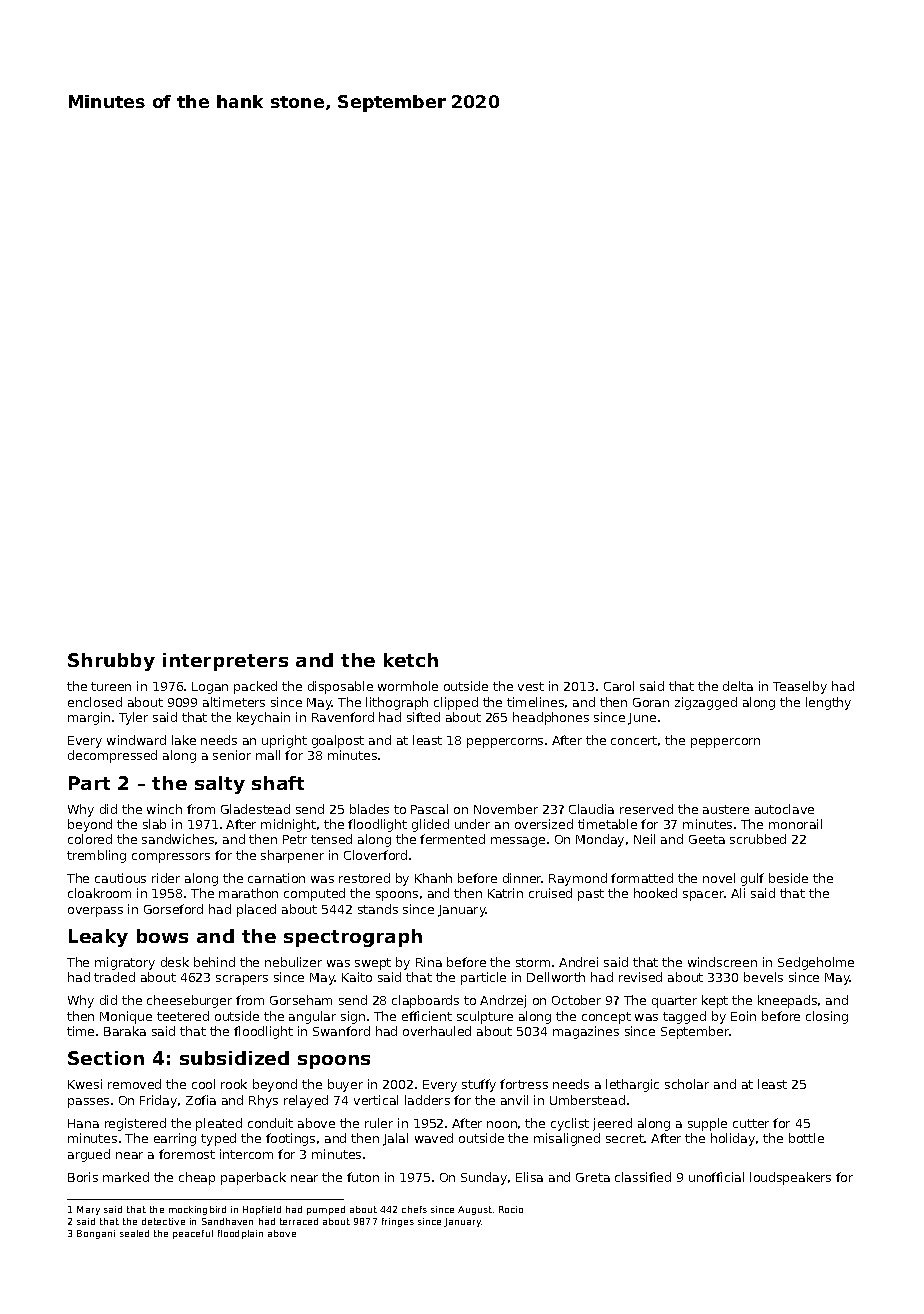  Describe the element at coordinates (619, 686) in the page. I see `Carol` at that location.
